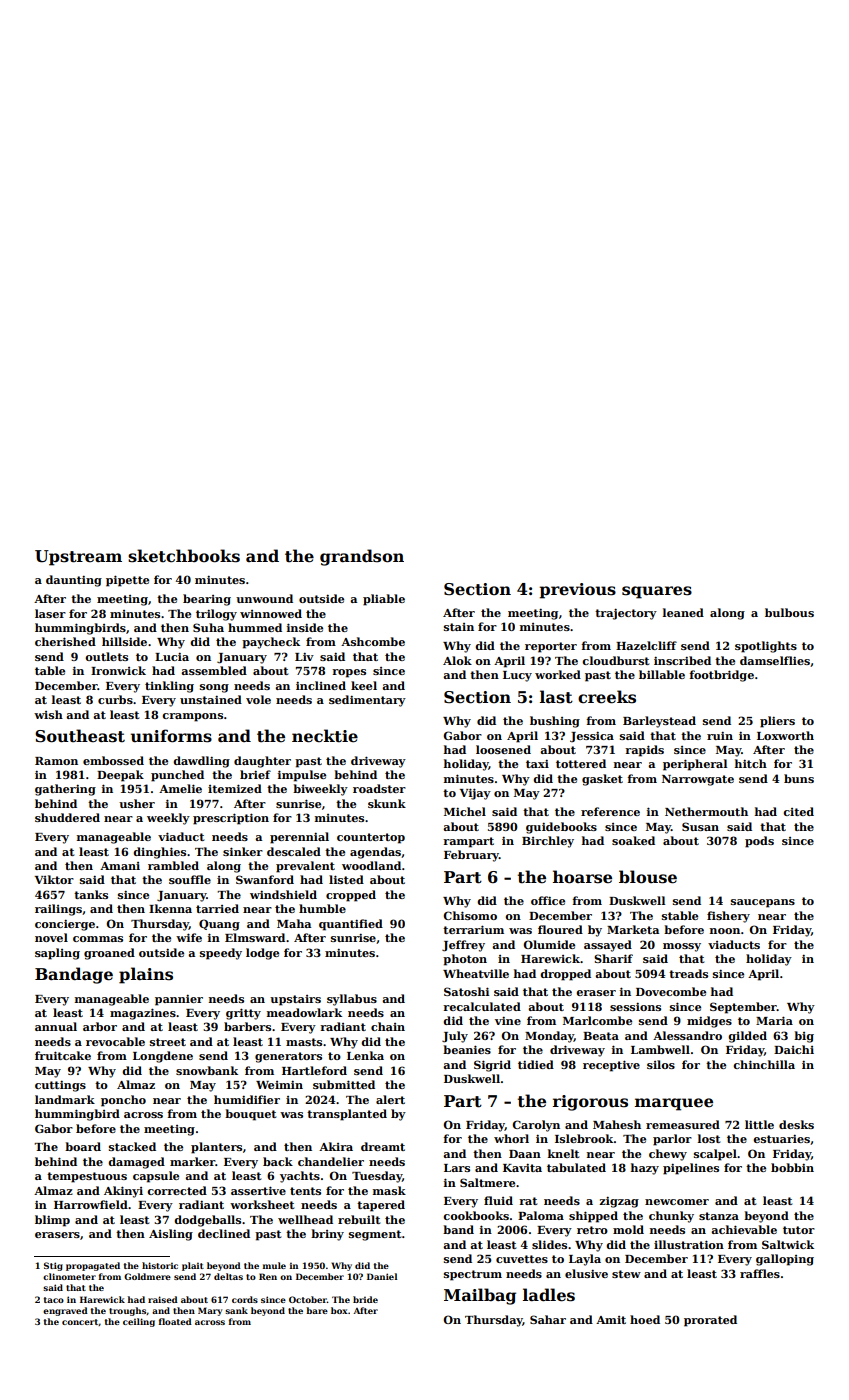  What do you see at coordinates (48, 714) in the document?
I see `wish` at bounding box center [48, 714].
